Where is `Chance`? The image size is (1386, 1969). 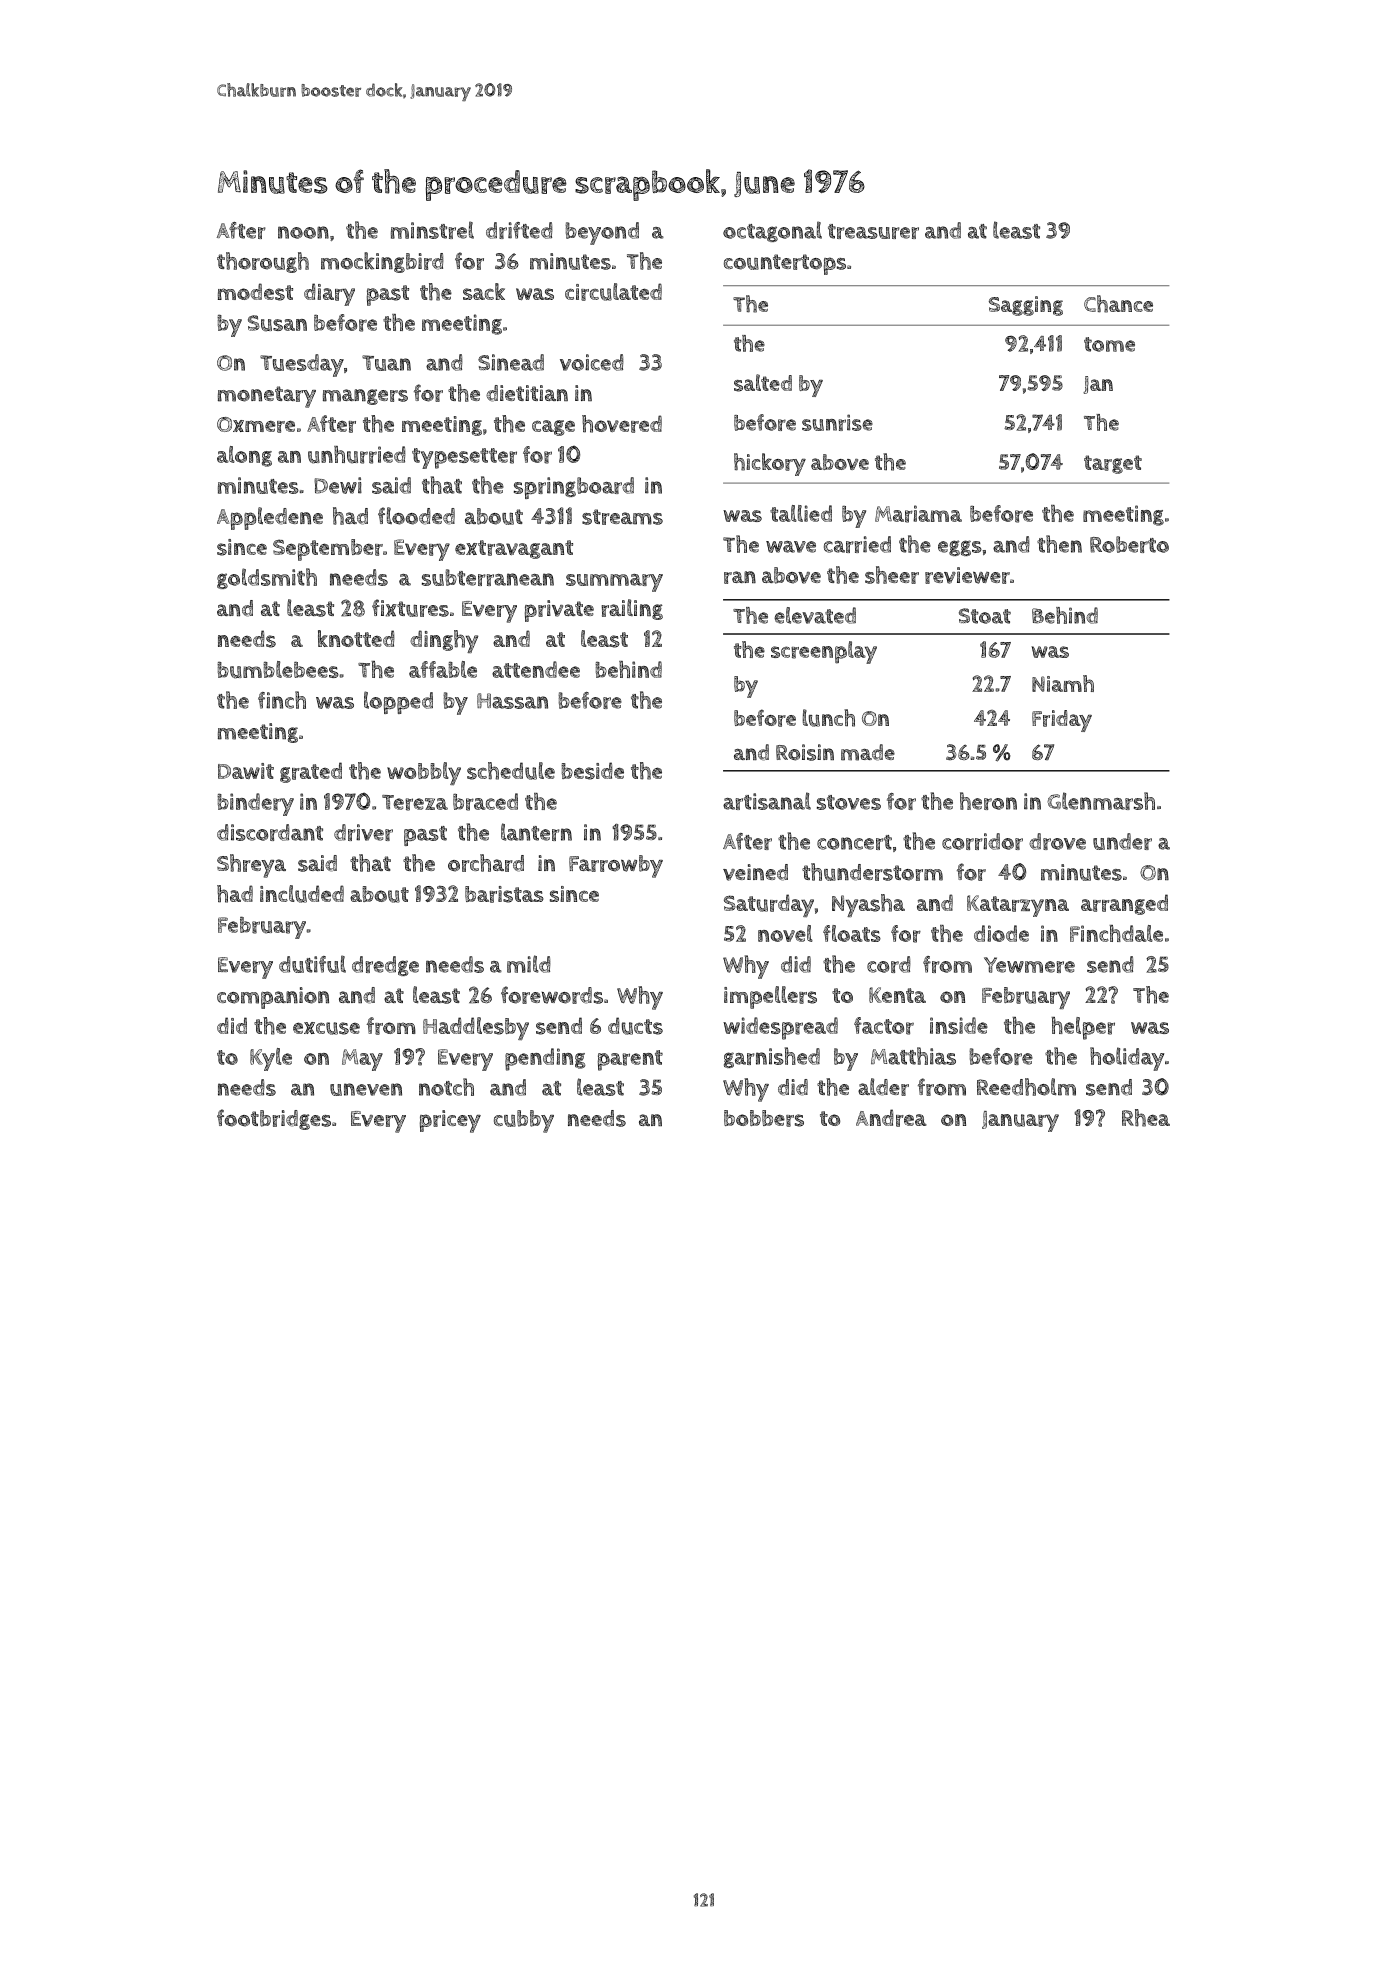
Chance is located at coordinates (1118, 304).
